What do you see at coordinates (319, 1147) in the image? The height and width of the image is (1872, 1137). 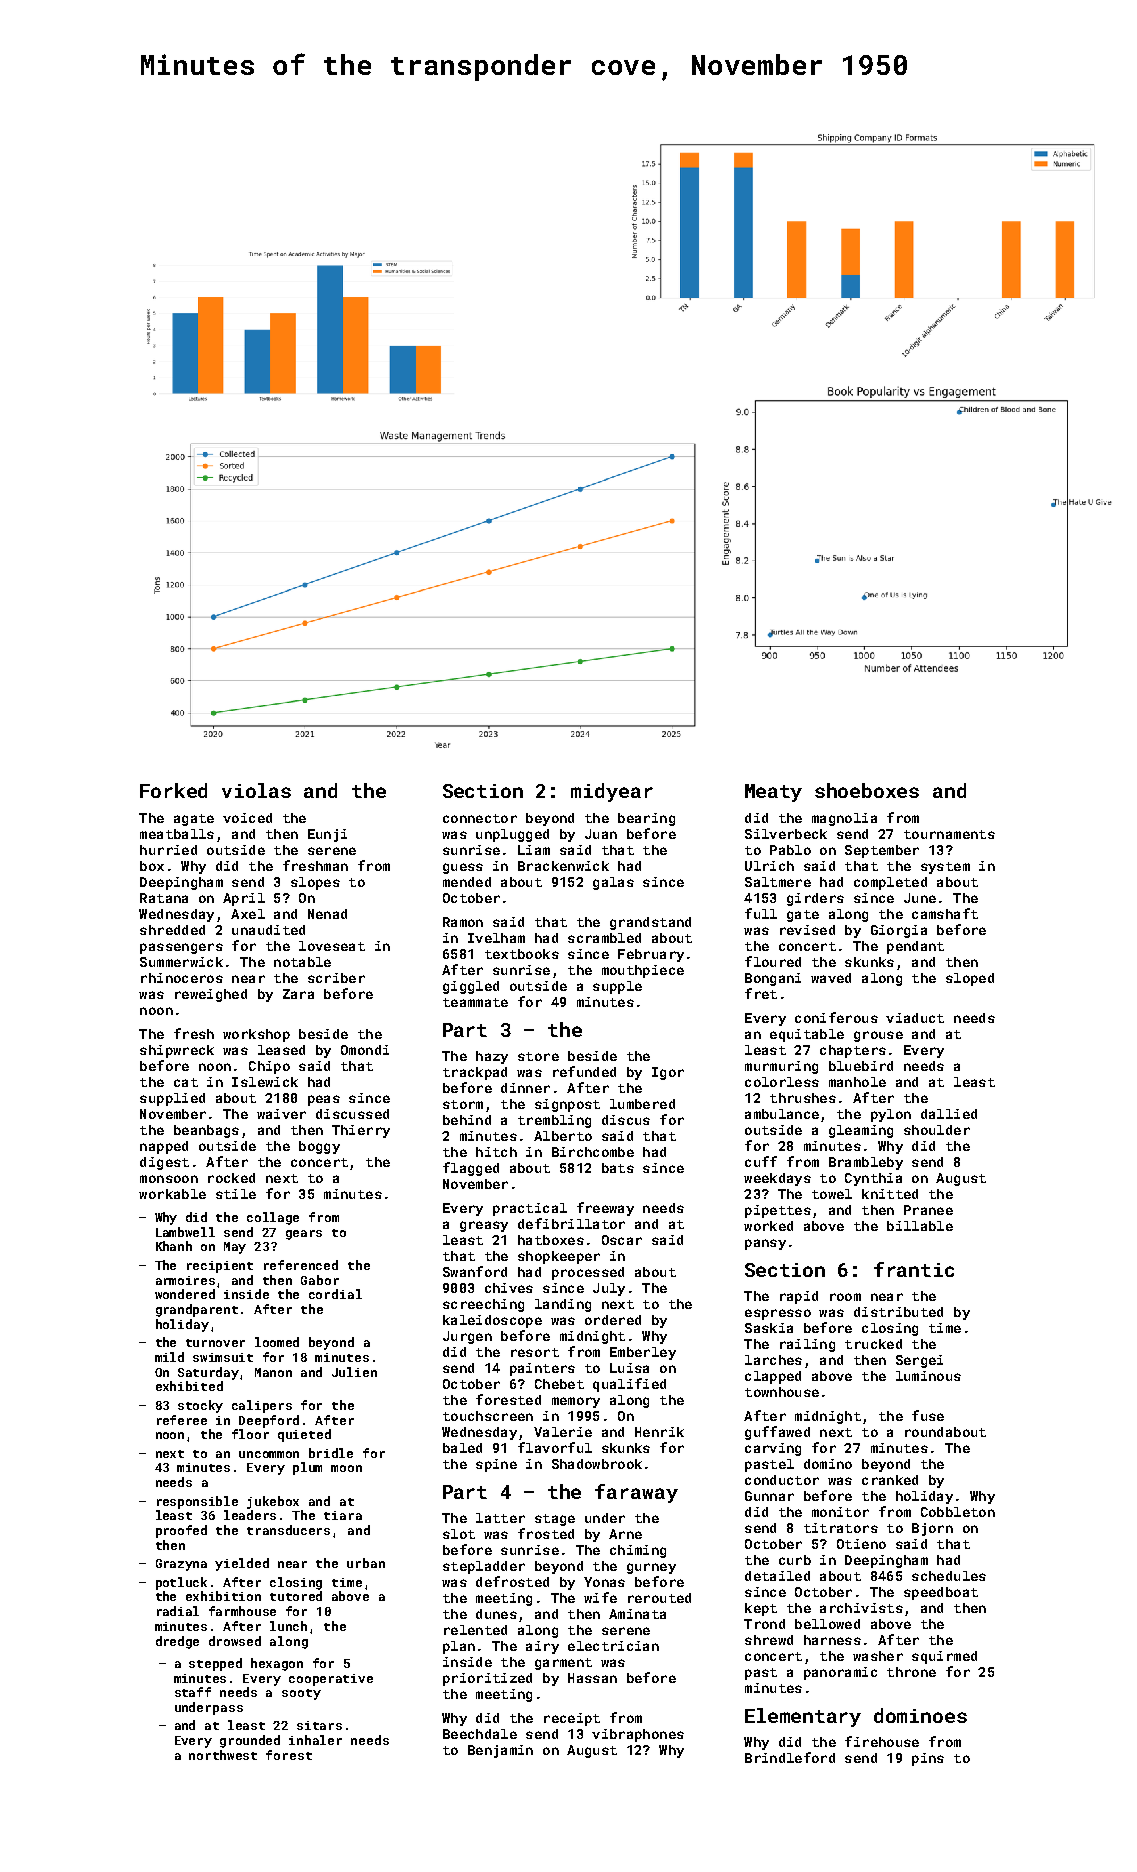 I see `boggy` at bounding box center [319, 1147].
